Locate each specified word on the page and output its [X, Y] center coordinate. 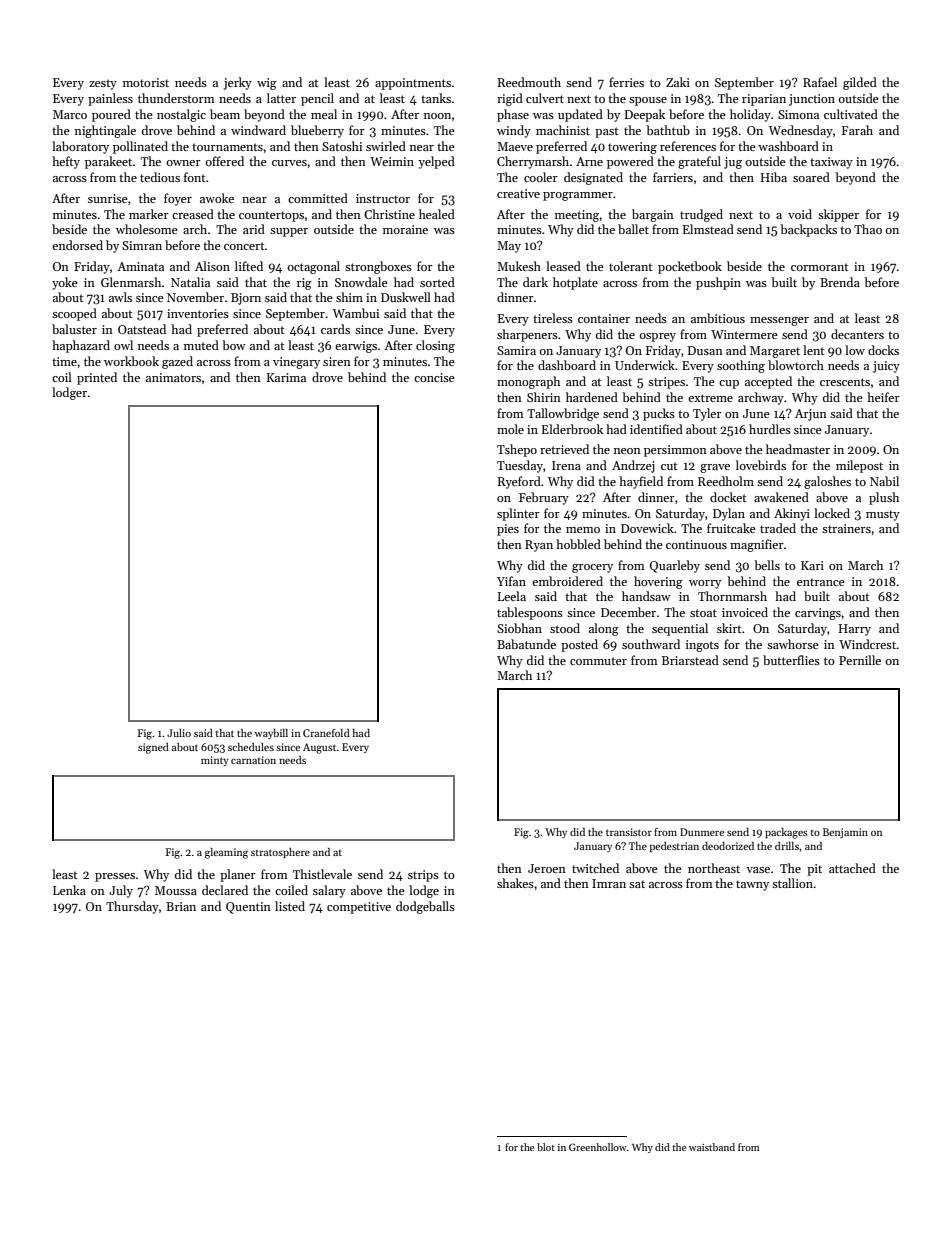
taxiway [831, 163]
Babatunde [526, 644]
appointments [413, 84]
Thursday [132, 907]
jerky [238, 83]
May [509, 247]
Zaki [678, 82]
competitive [359, 908]
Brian [181, 906]
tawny [752, 885]
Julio [179, 733]
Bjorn [246, 299]
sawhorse [793, 644]
